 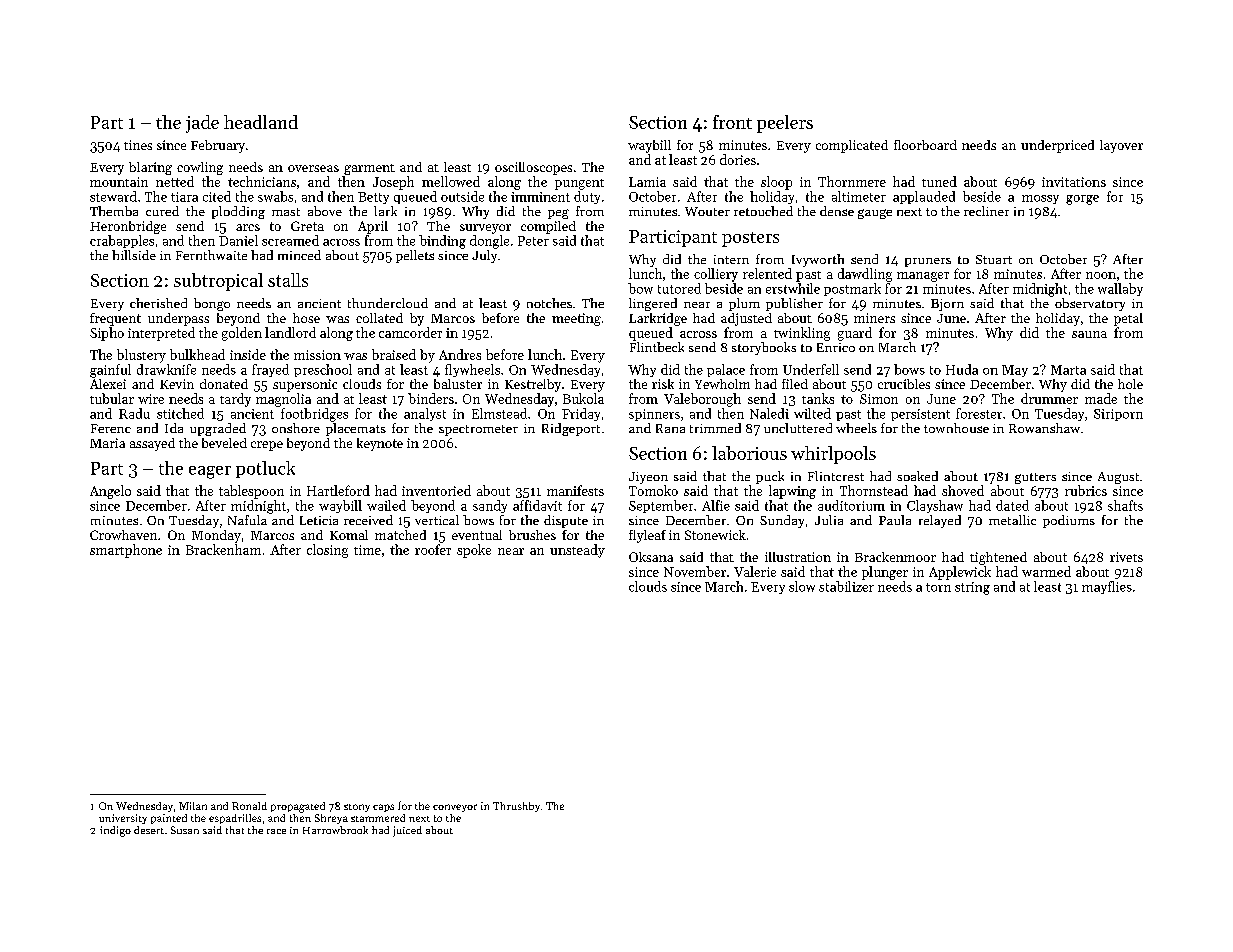 I want to click on sauna, so click(x=1089, y=334).
